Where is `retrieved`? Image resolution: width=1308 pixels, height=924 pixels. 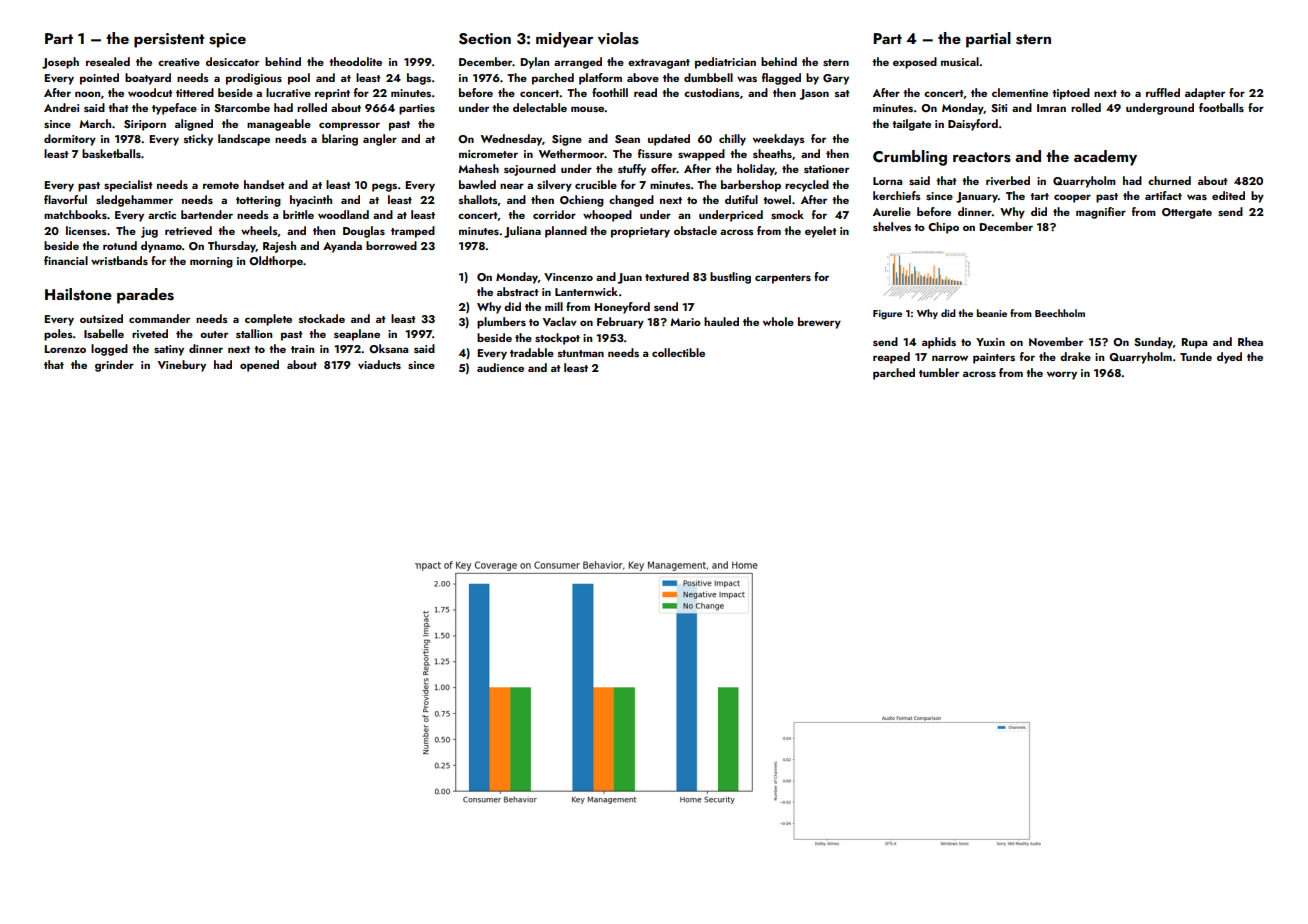
retrieved is located at coordinates (188, 230).
